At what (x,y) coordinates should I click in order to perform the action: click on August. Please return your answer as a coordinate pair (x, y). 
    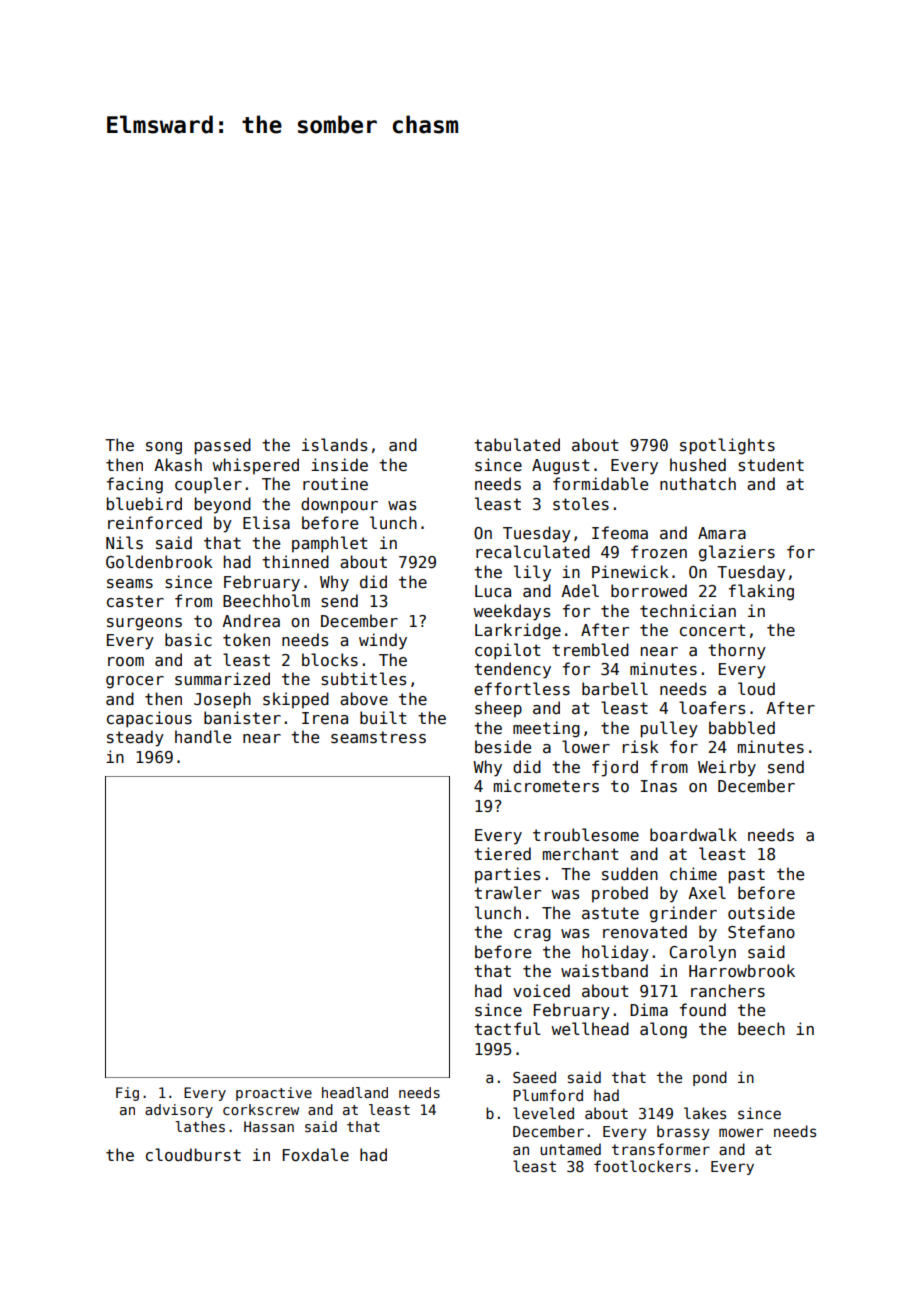
    Looking at the image, I should click on (561, 467).
